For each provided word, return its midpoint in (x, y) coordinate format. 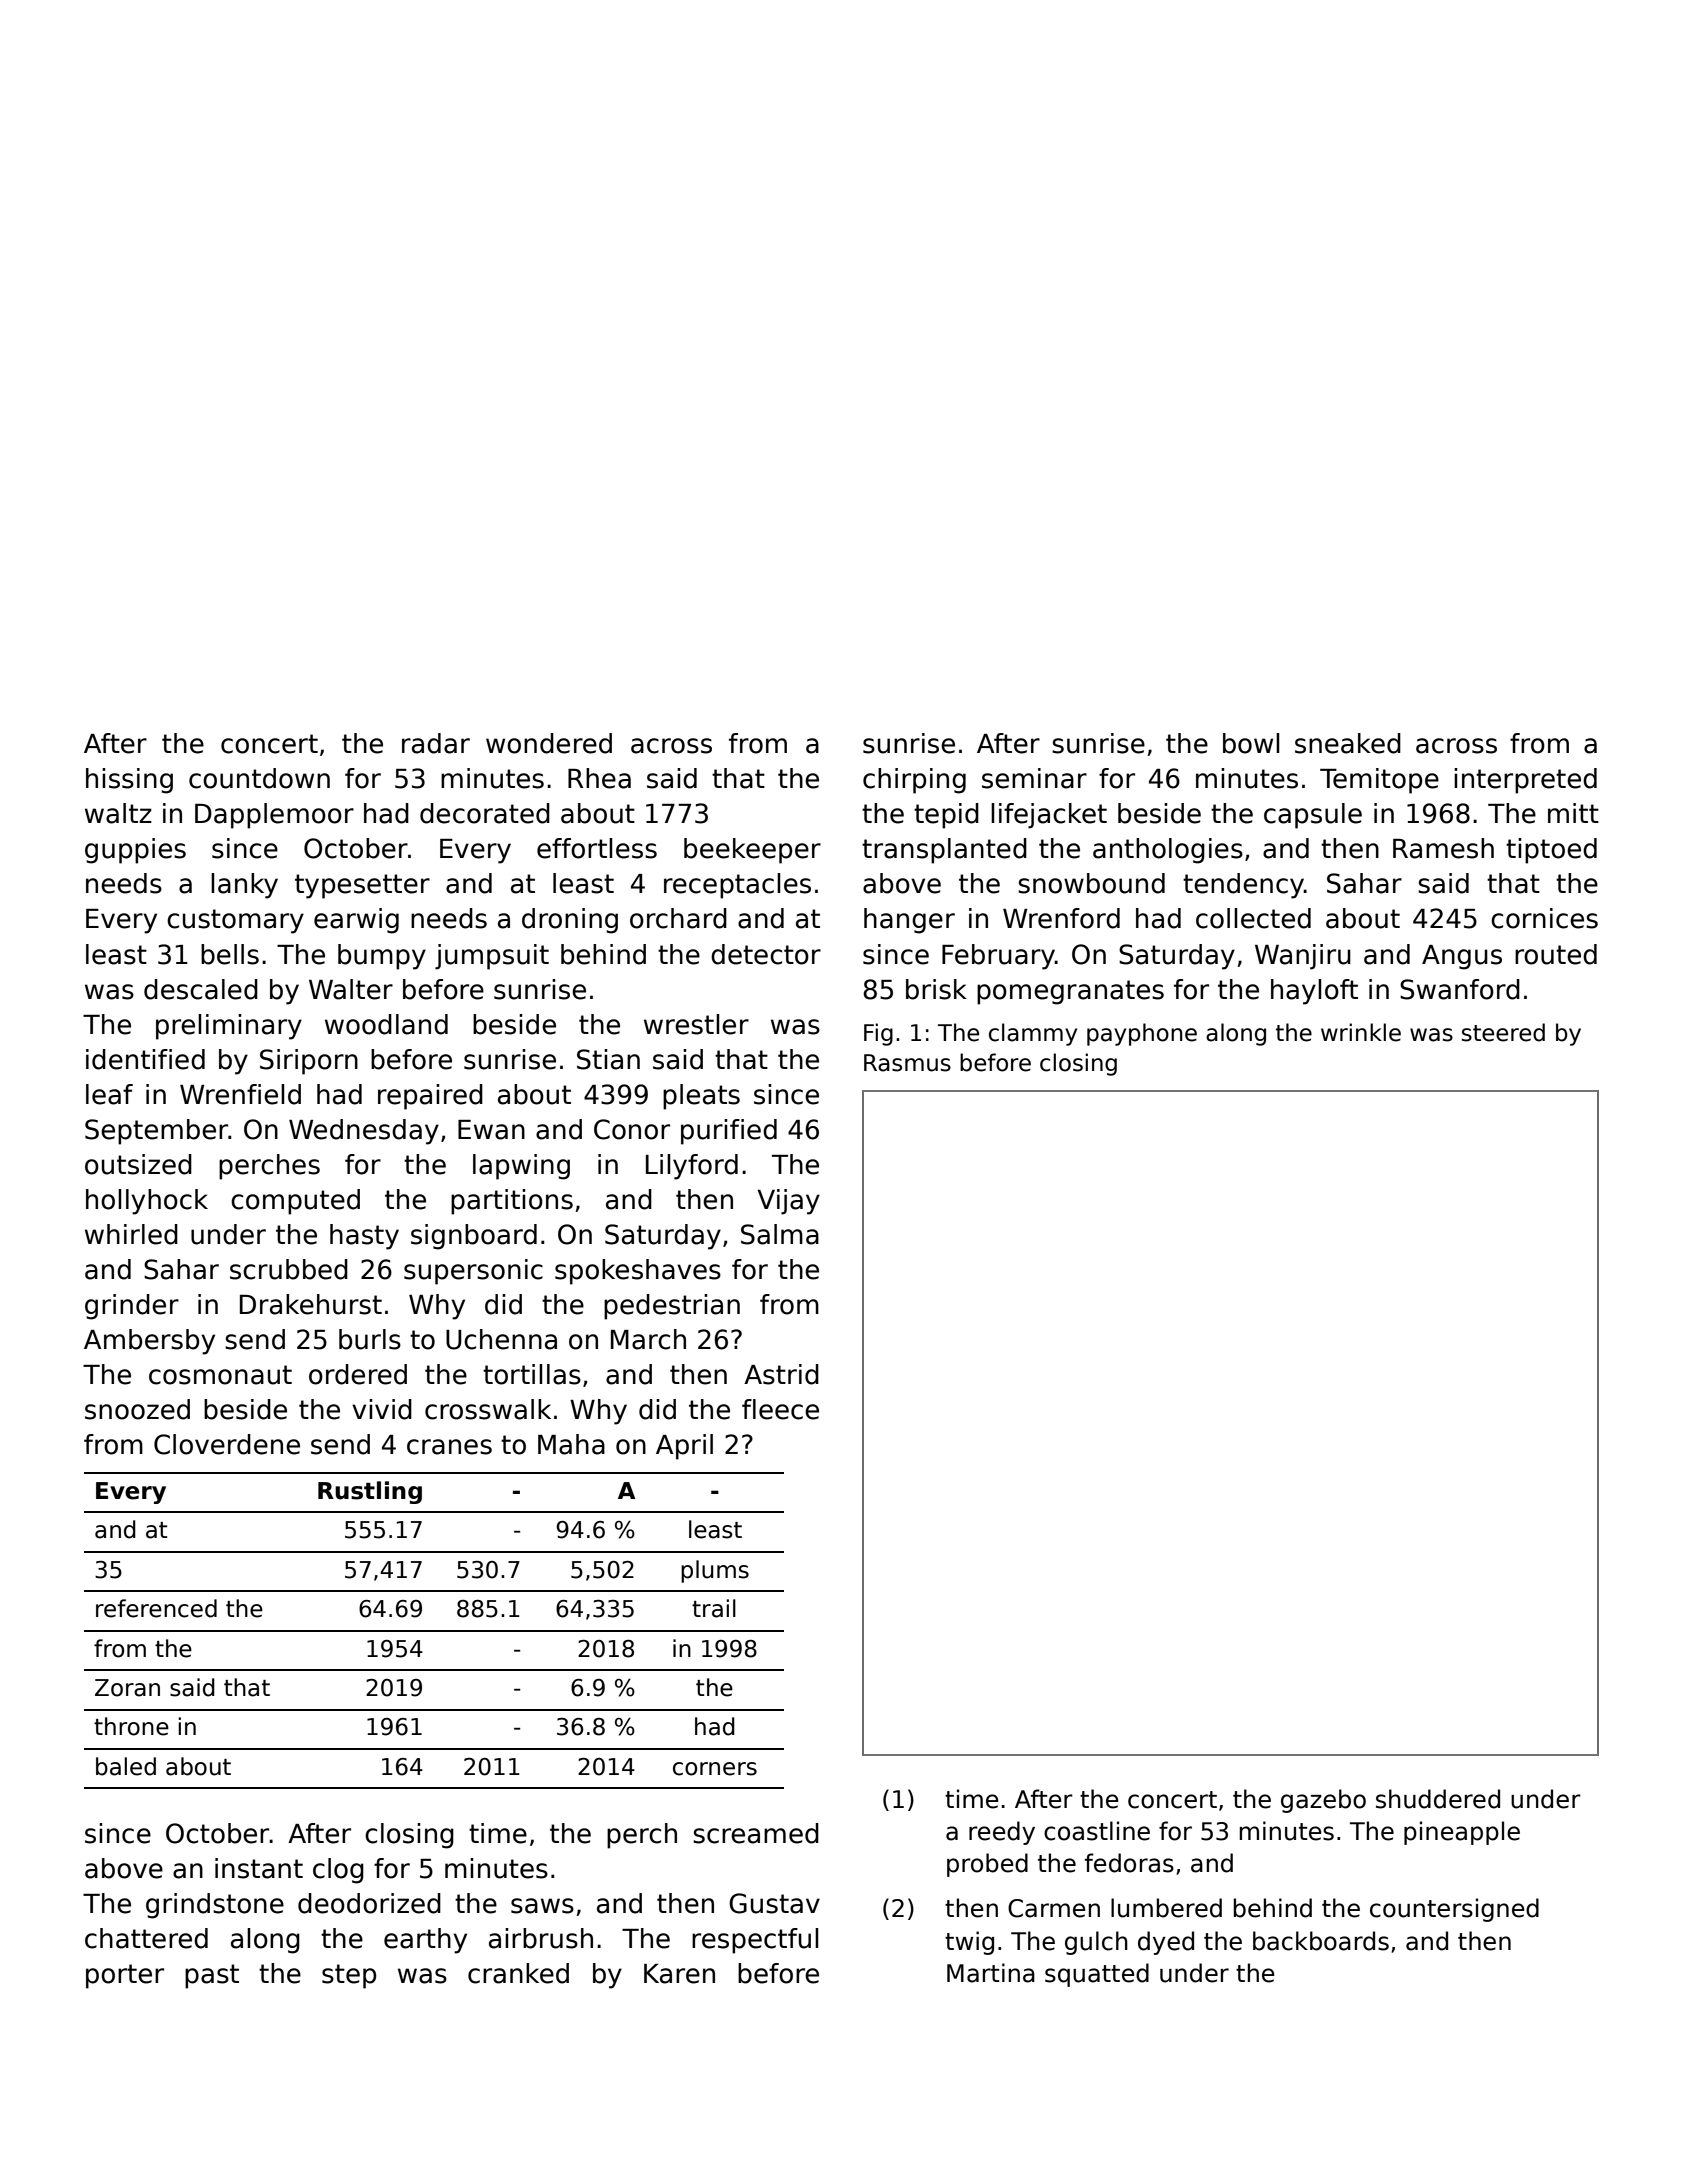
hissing (129, 781)
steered (1503, 1032)
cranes (449, 1447)
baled (126, 1766)
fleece (780, 1409)
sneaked (1348, 743)
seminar (1034, 778)
